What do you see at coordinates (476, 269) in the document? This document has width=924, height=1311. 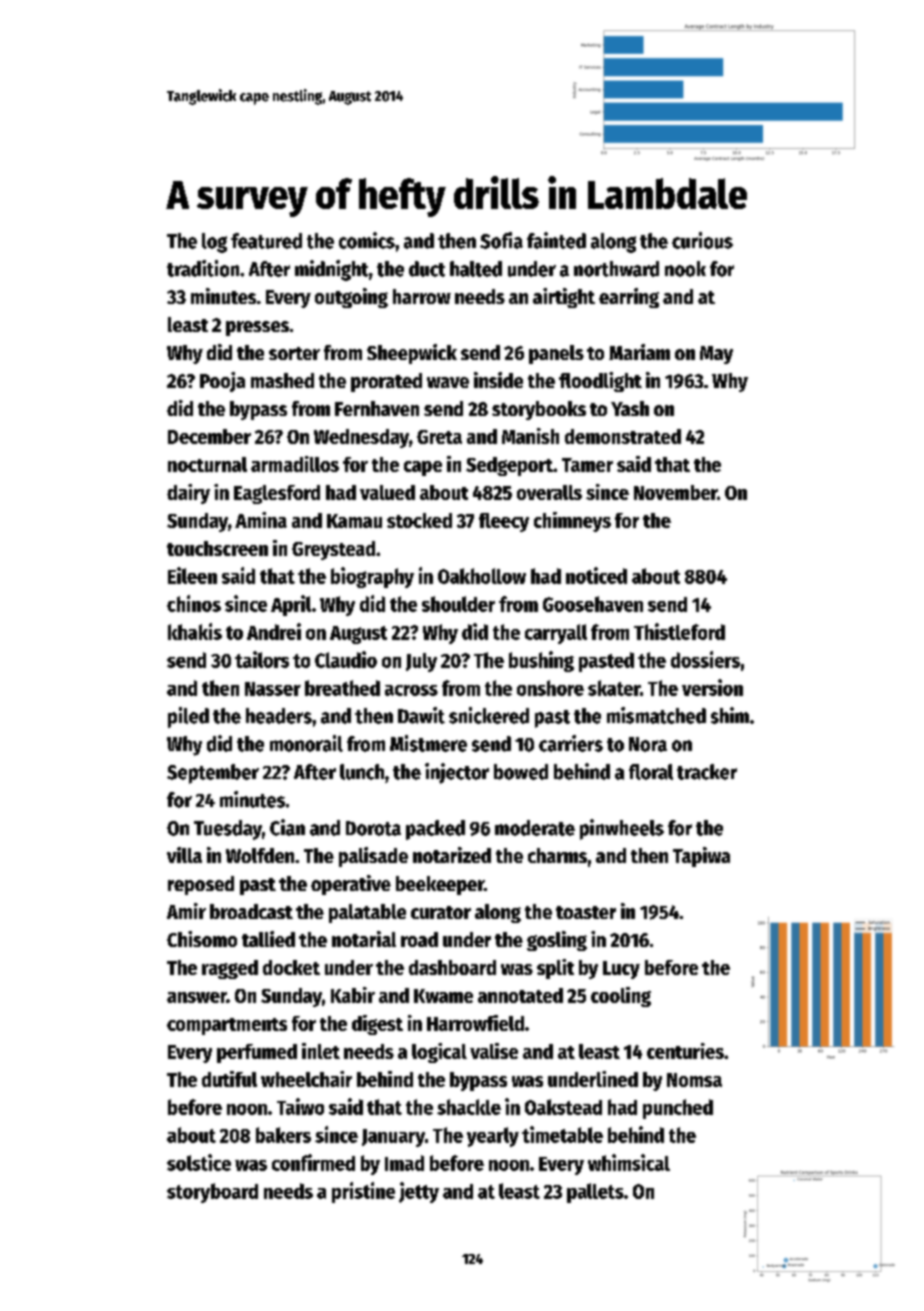 I see `halted` at bounding box center [476, 269].
